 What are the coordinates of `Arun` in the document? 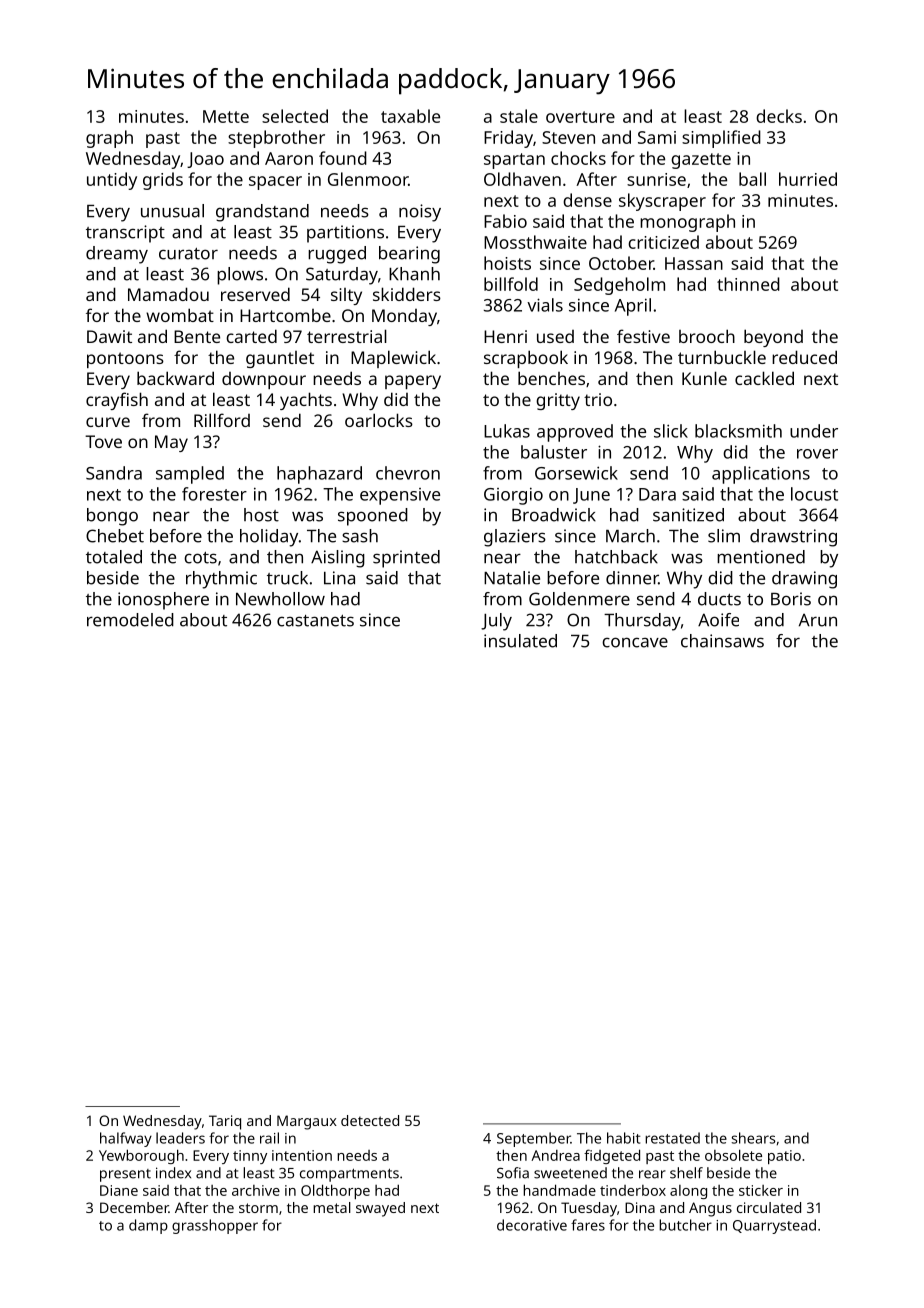 It's located at (818, 620).
